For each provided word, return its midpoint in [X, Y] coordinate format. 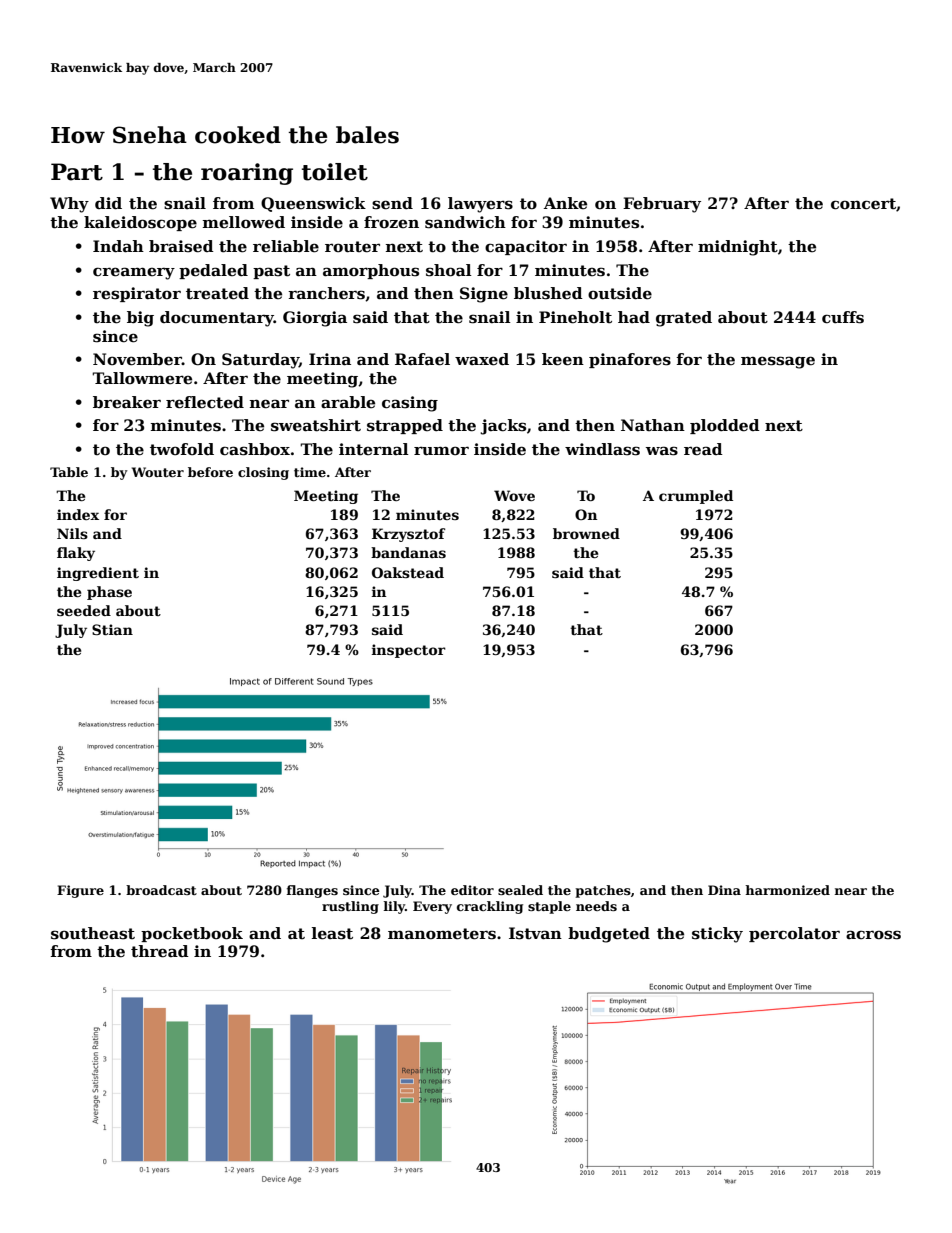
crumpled [696, 497]
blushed [548, 293]
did [108, 203]
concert [863, 204]
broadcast [161, 890]
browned [586, 533]
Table [69, 472]
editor [472, 890]
